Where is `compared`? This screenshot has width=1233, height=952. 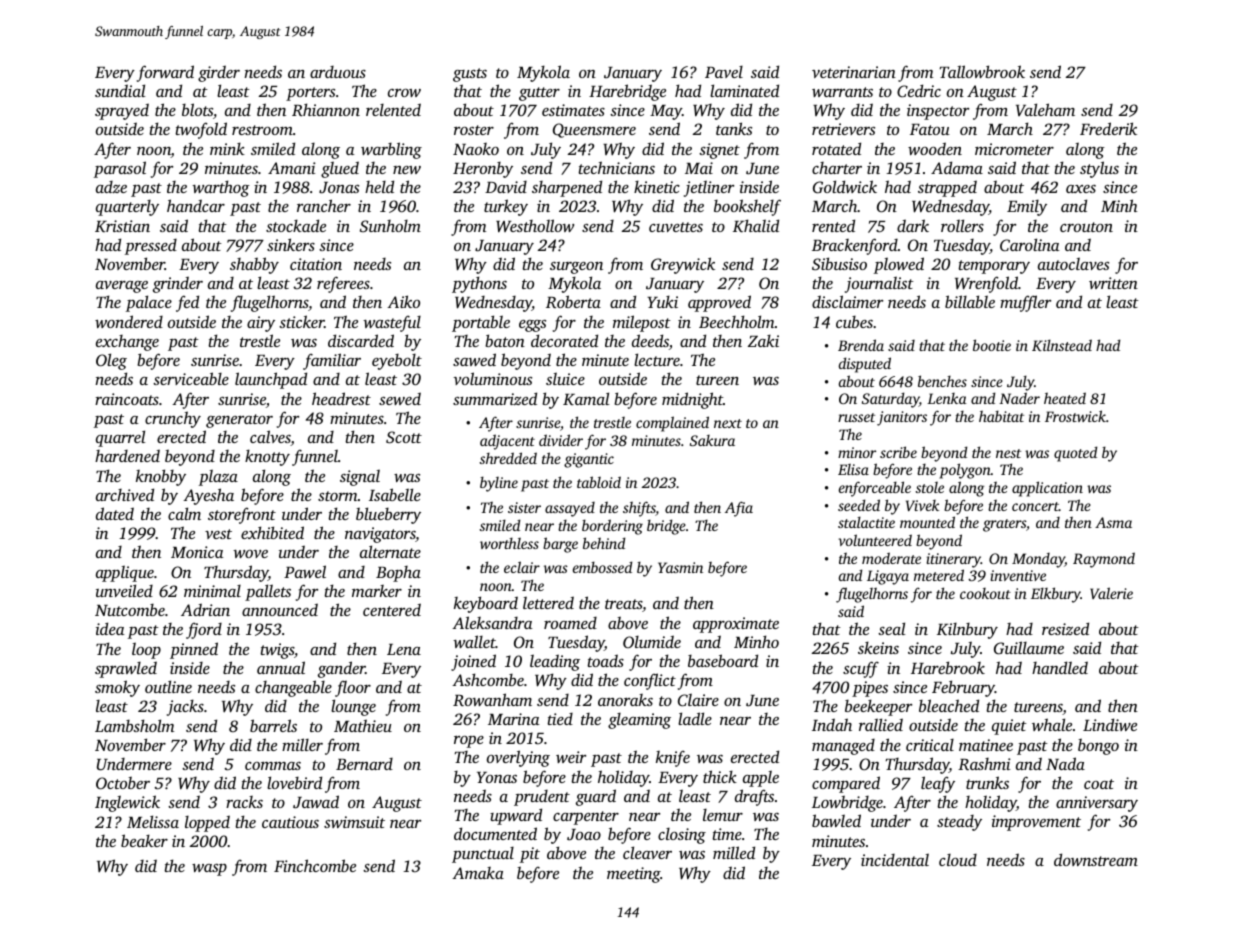 compared is located at coordinates (846, 784).
